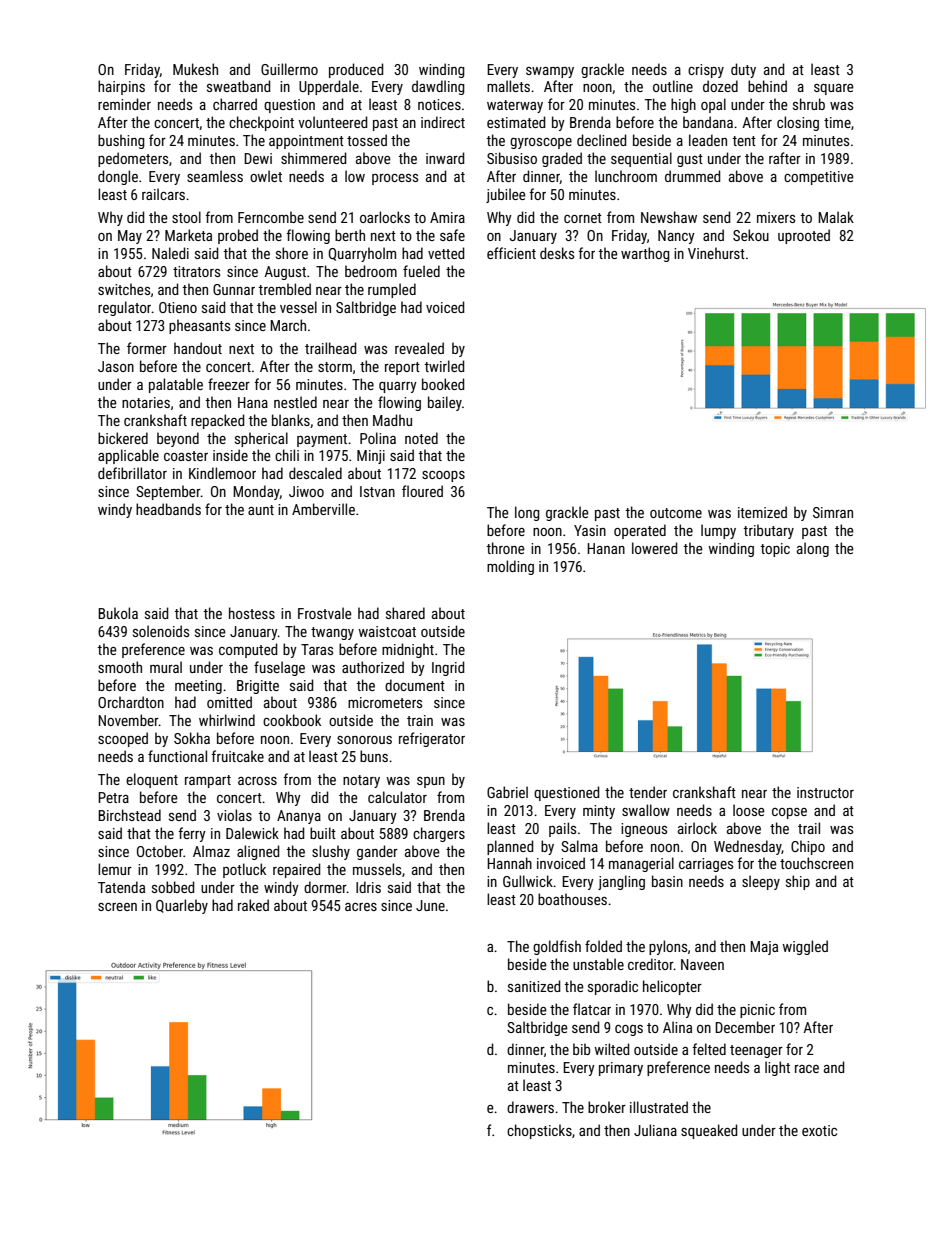 The image size is (952, 1233). I want to click on raked, so click(253, 905).
